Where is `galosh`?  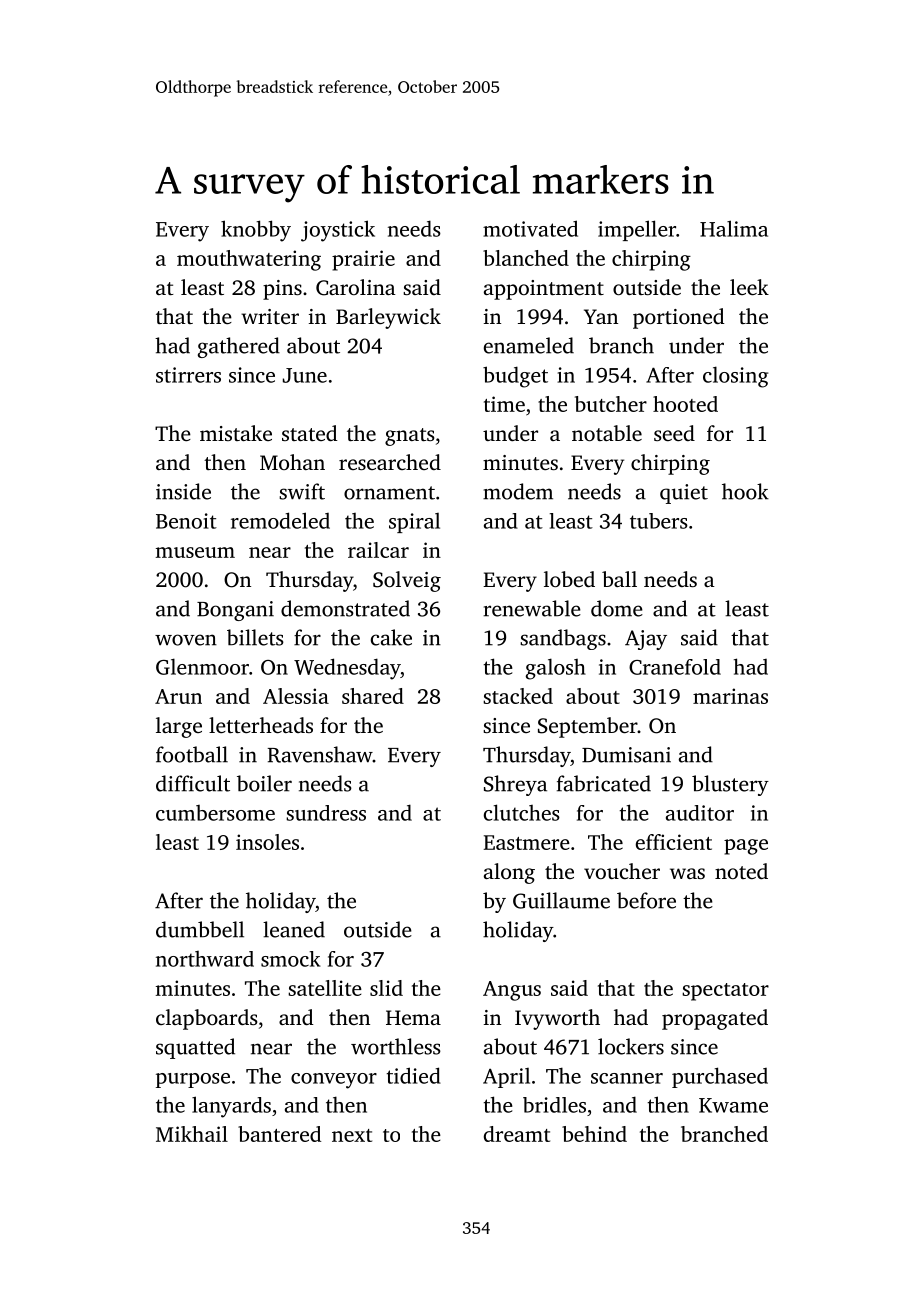 galosh is located at coordinates (556, 669).
